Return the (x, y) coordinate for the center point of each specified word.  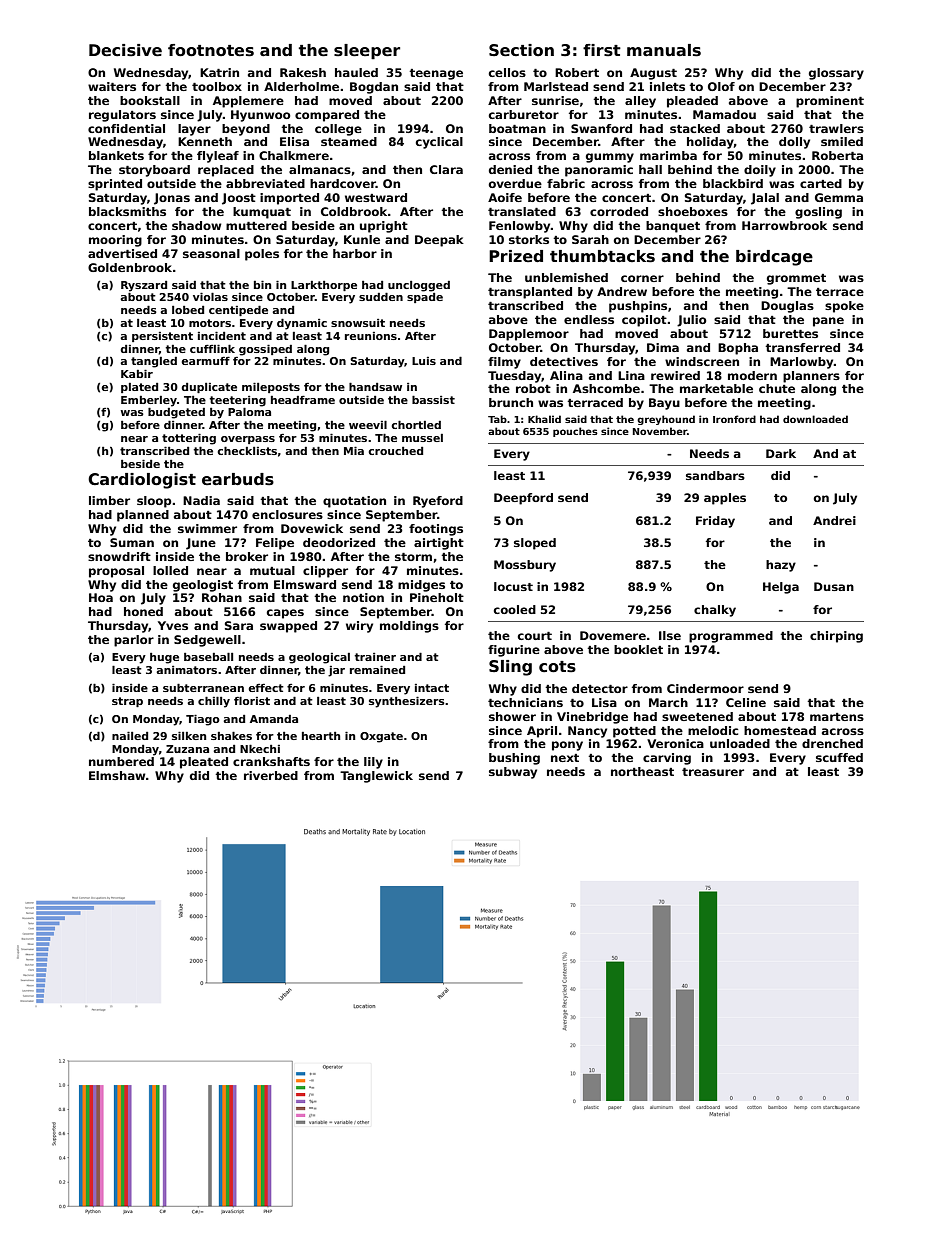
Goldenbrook (130, 267)
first (602, 50)
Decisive (125, 50)
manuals (664, 50)
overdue (515, 183)
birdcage (774, 258)
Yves (173, 625)
